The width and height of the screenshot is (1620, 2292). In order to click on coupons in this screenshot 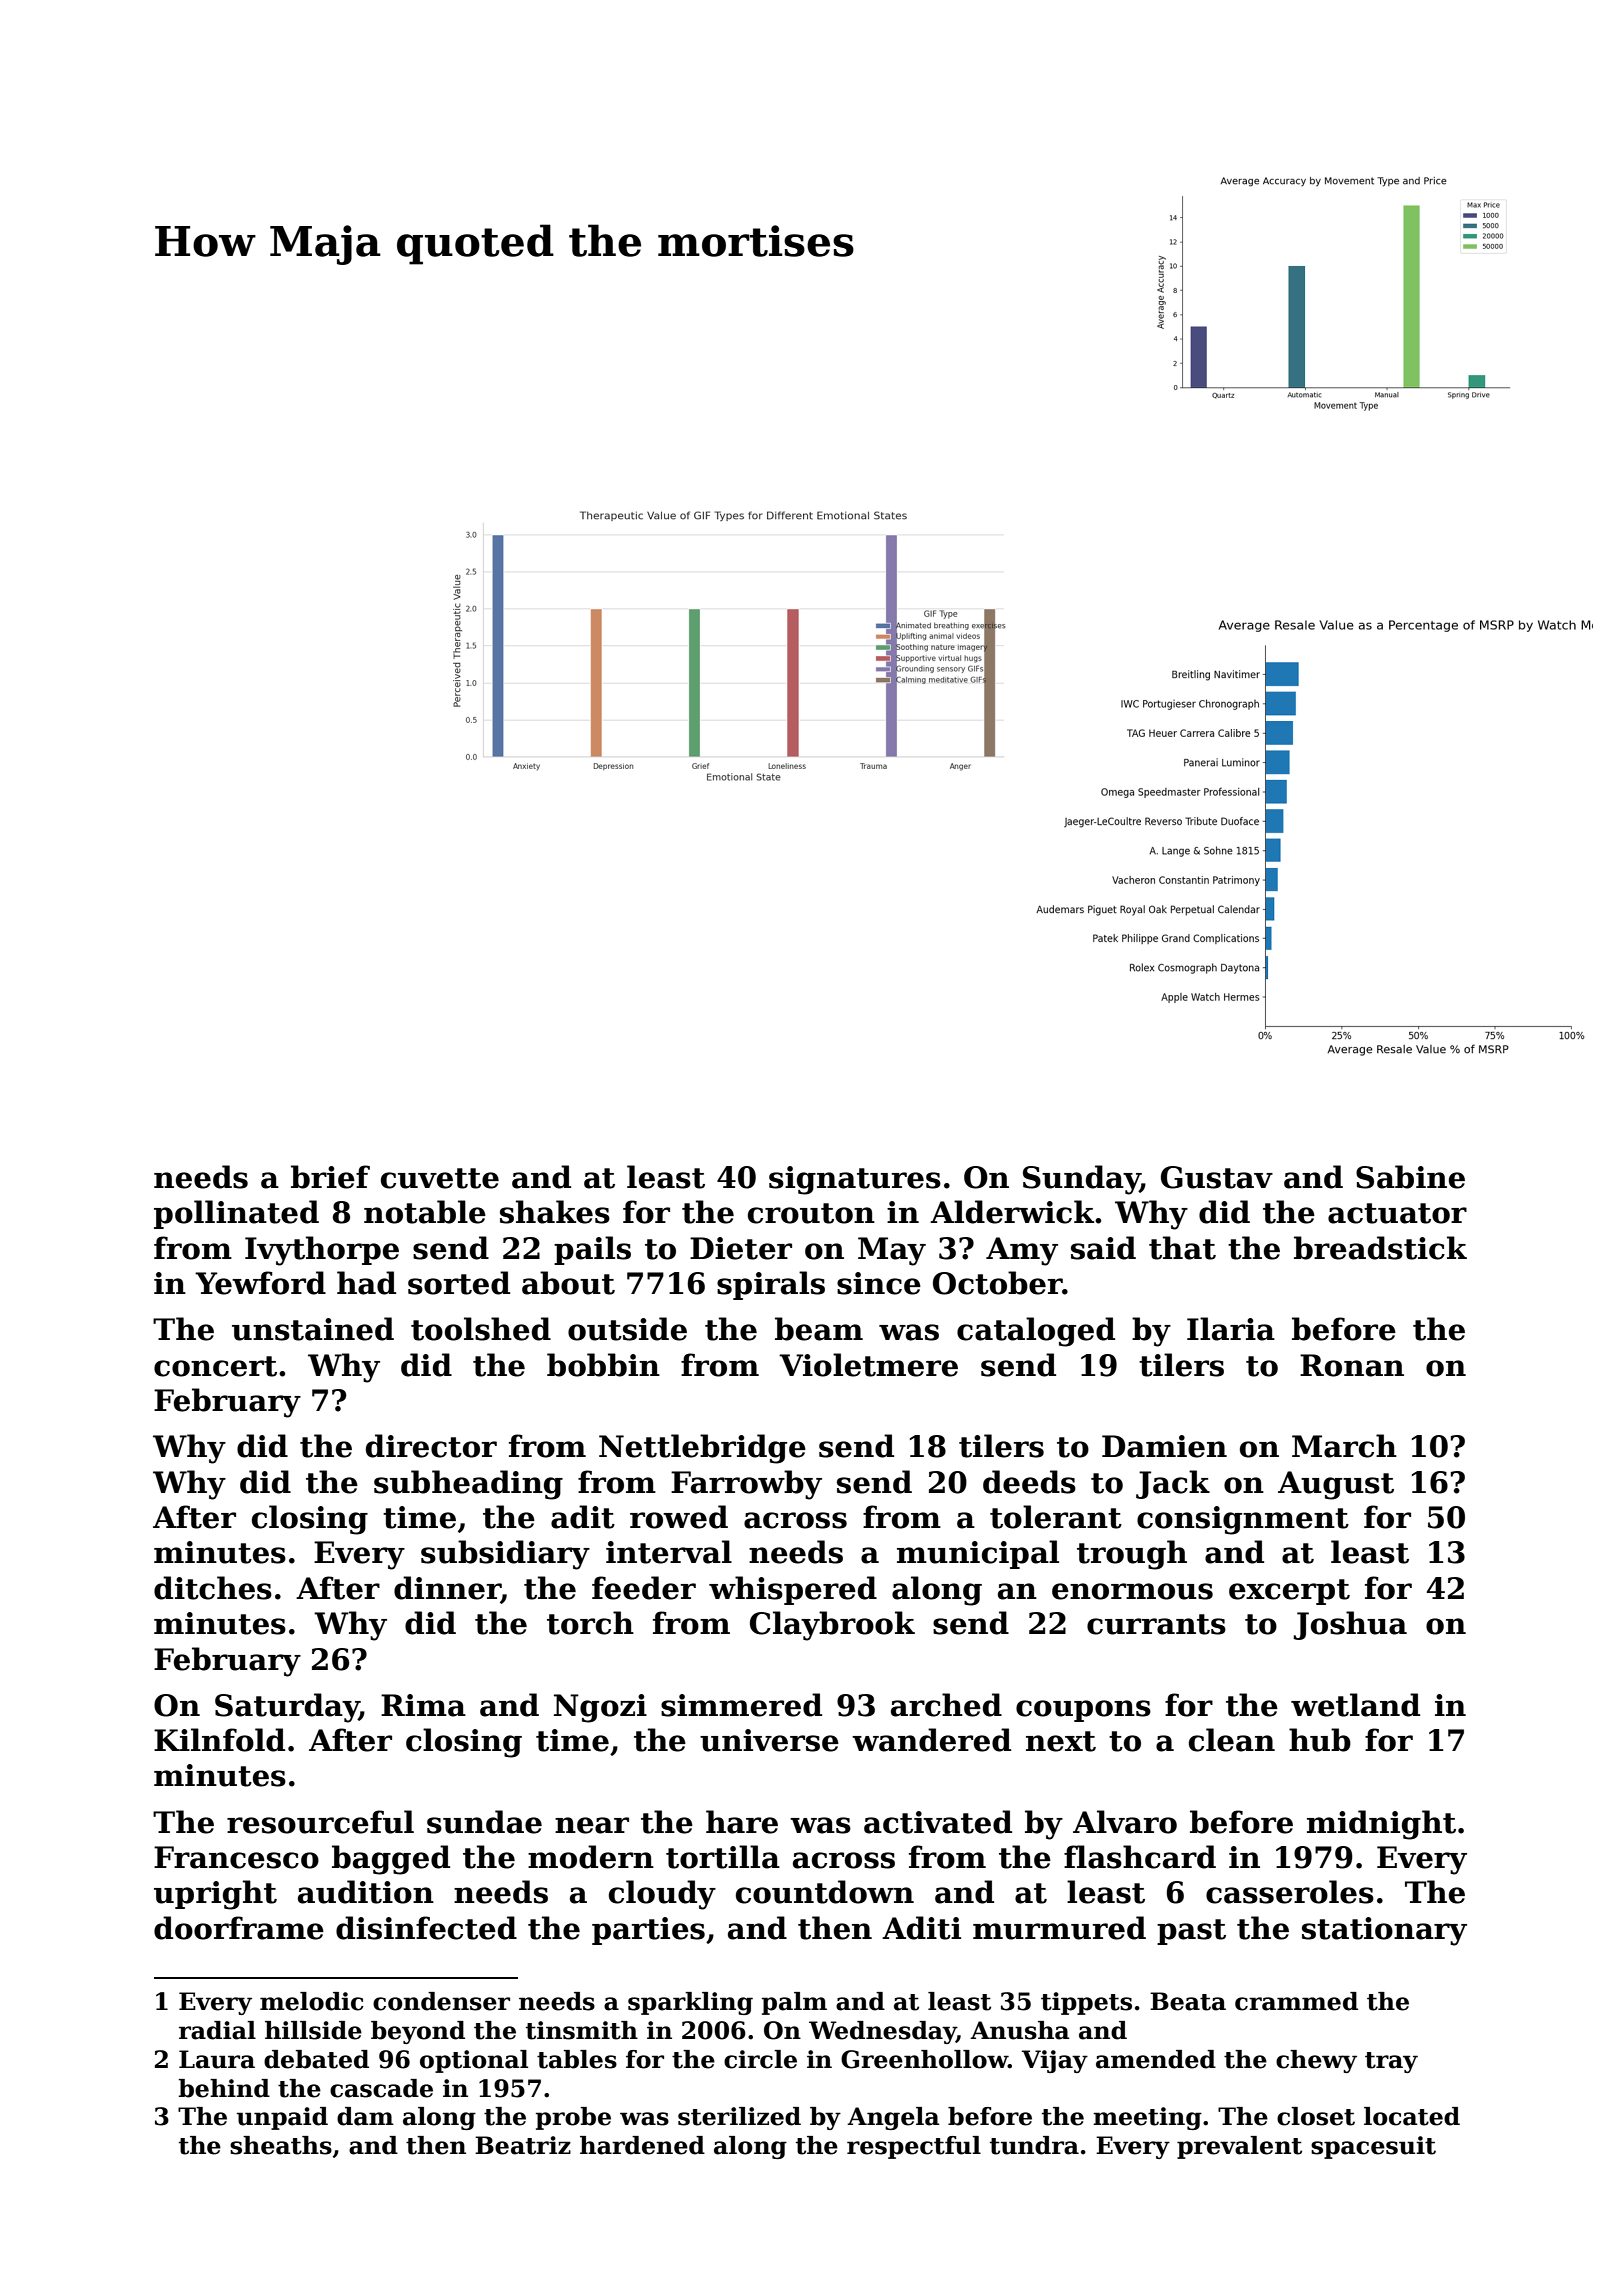, I will do `click(1083, 1711)`.
